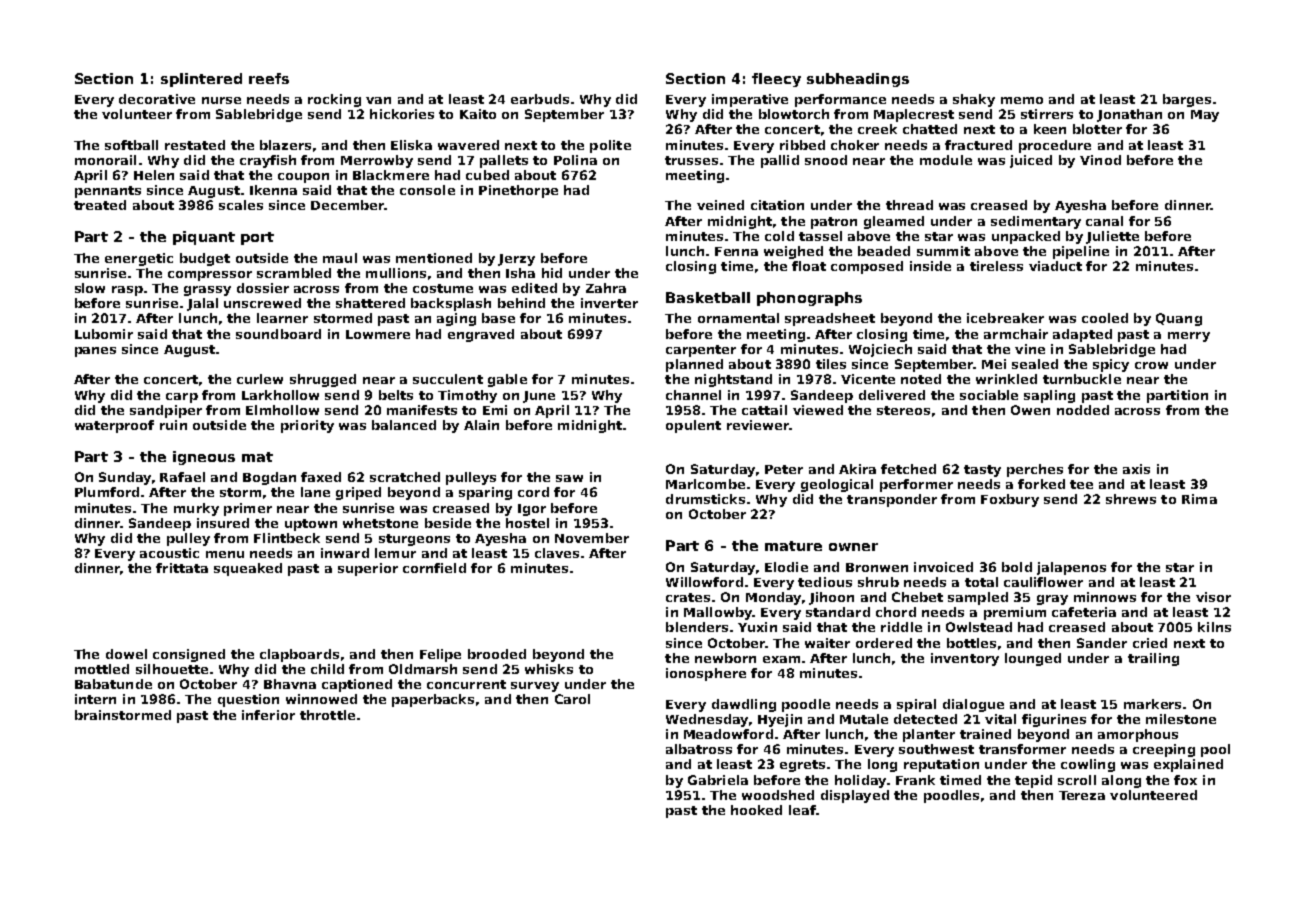  I want to click on forked, so click(1041, 484).
